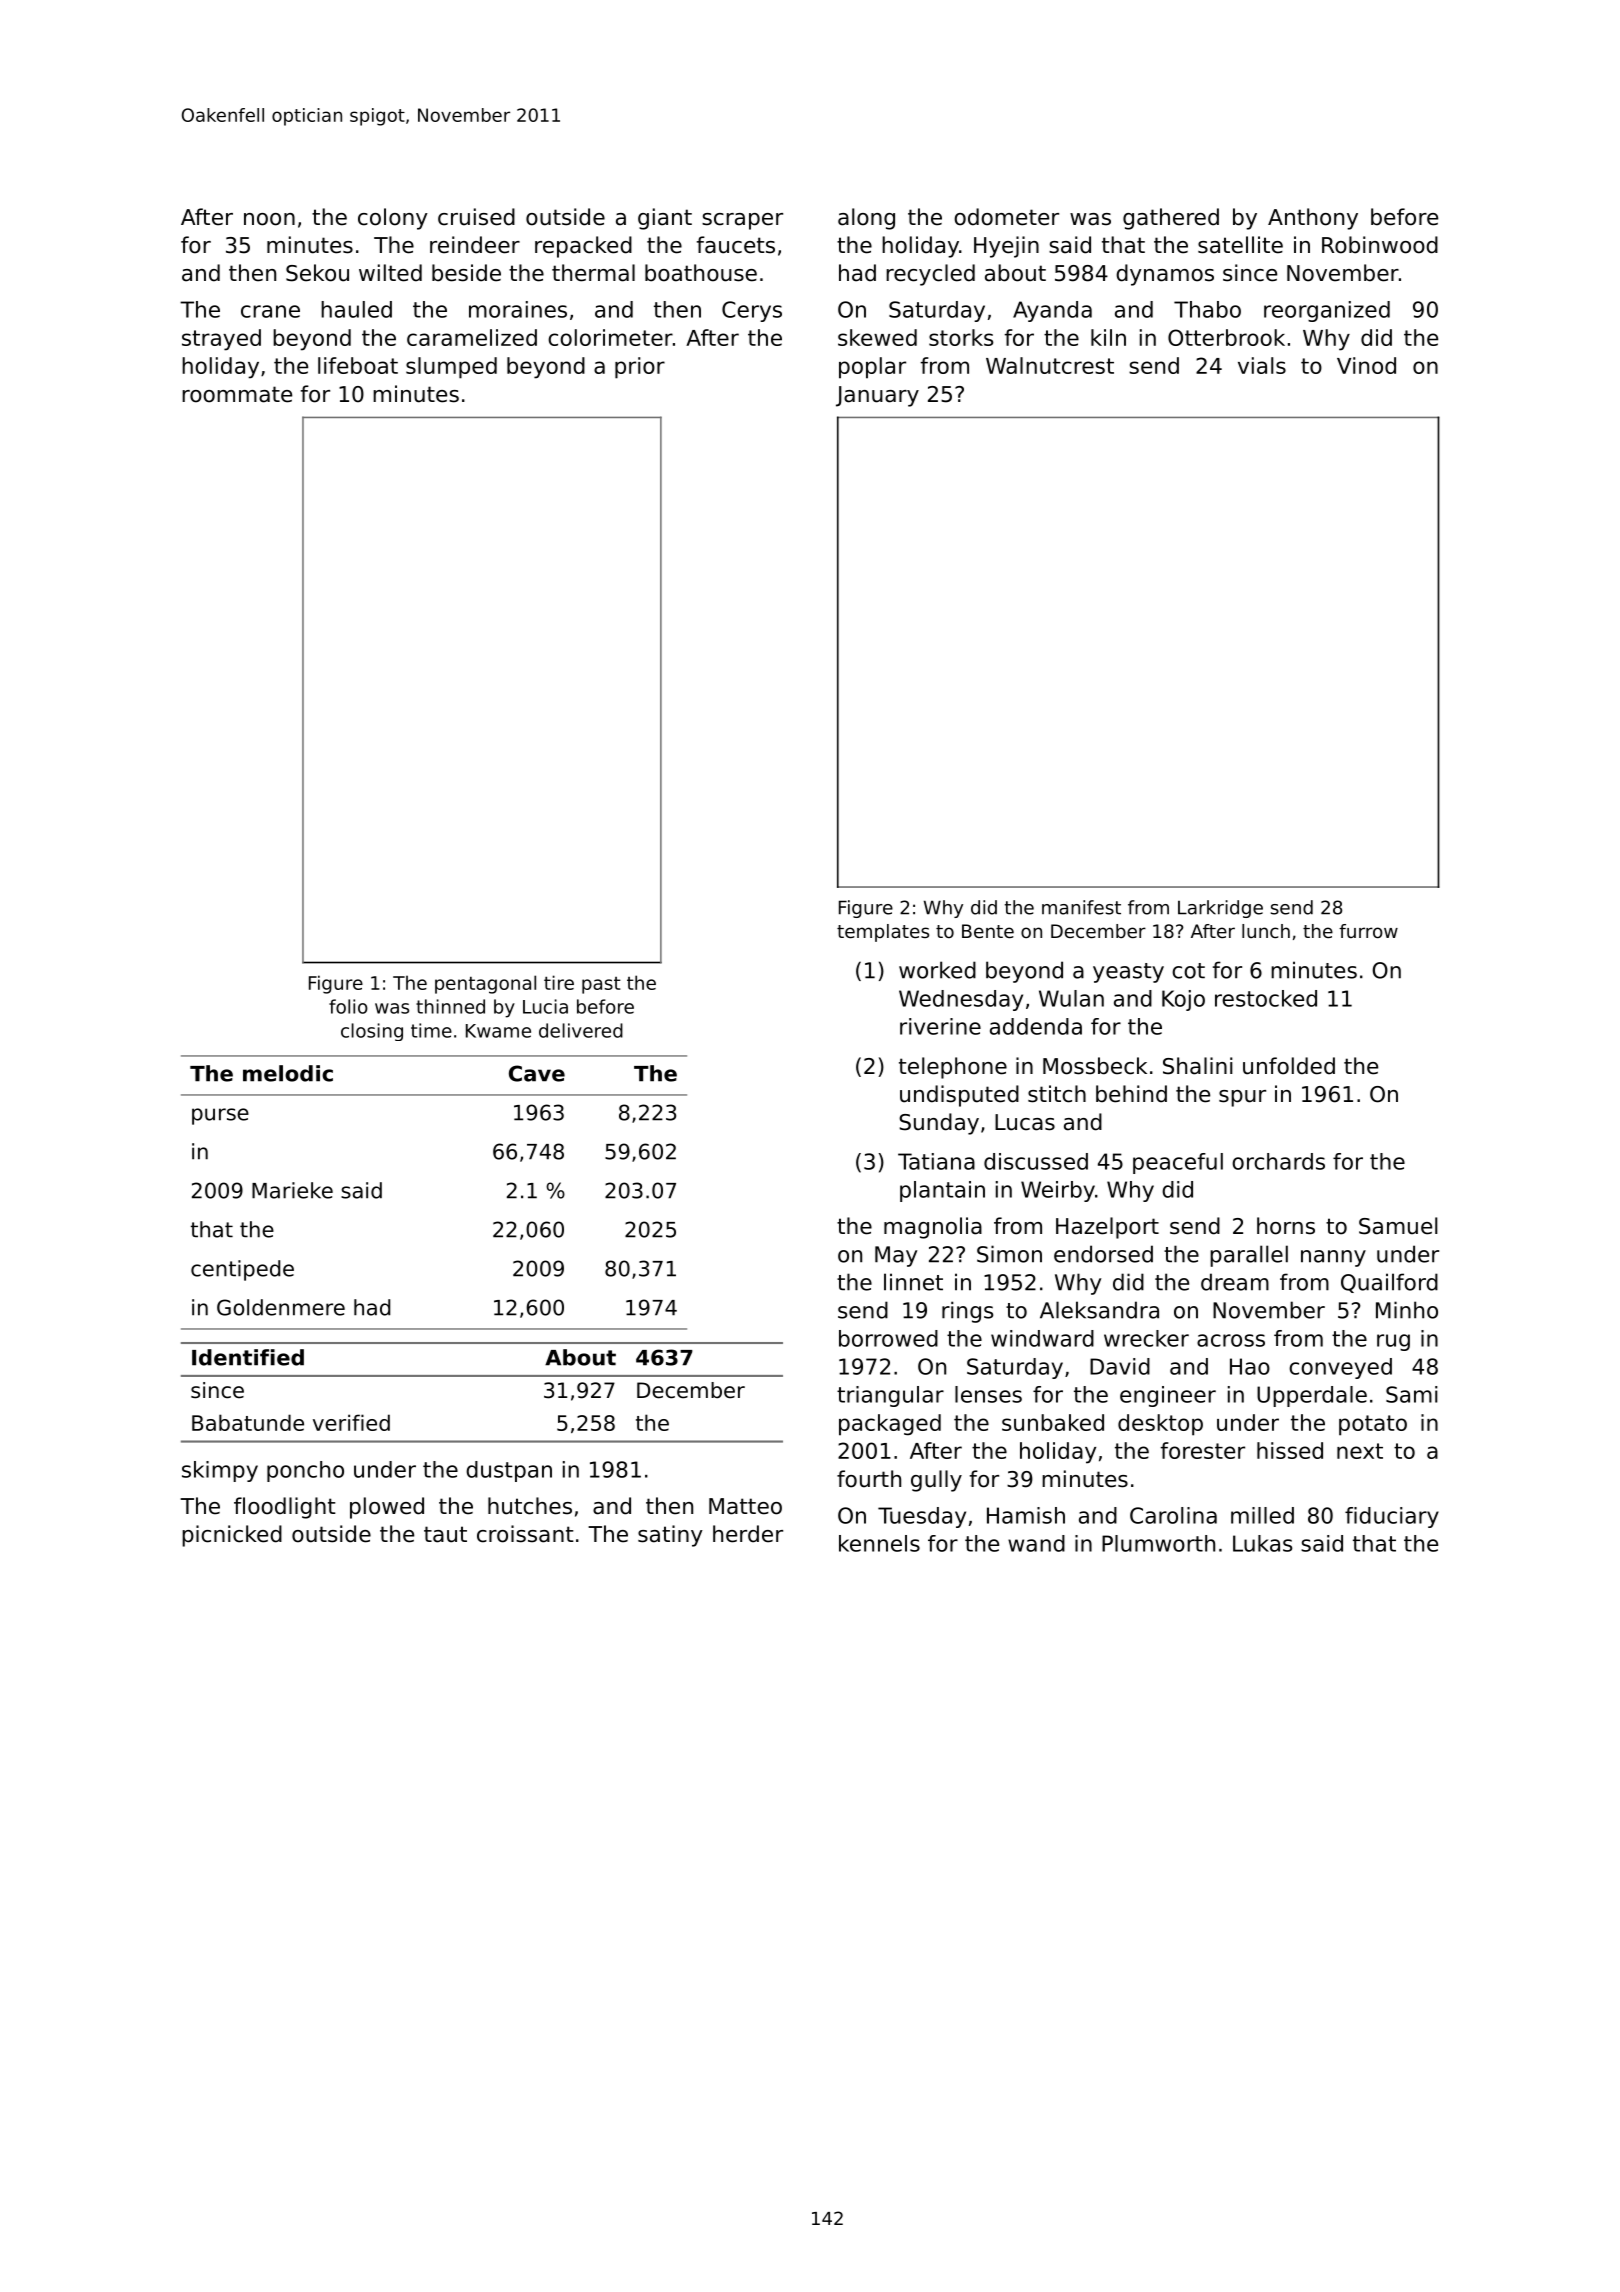 This screenshot has height=2292, width=1620. I want to click on Sekou, so click(317, 273).
